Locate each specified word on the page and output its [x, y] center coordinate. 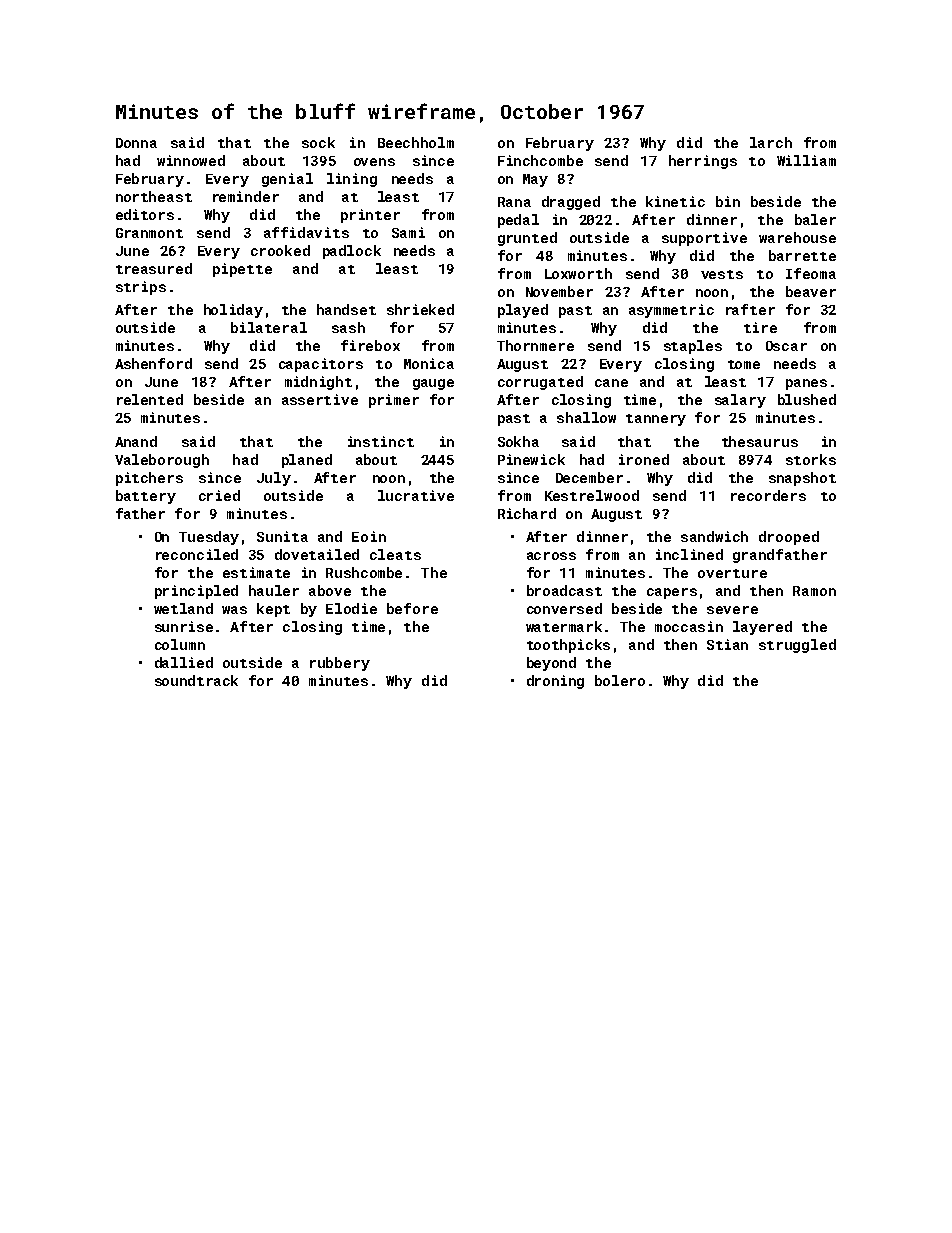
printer [370, 216]
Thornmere [535, 345]
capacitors [321, 365]
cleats [395, 554]
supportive [704, 239]
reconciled [197, 554]
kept [273, 610]
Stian [727, 644]
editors [145, 214]
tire [760, 327]
